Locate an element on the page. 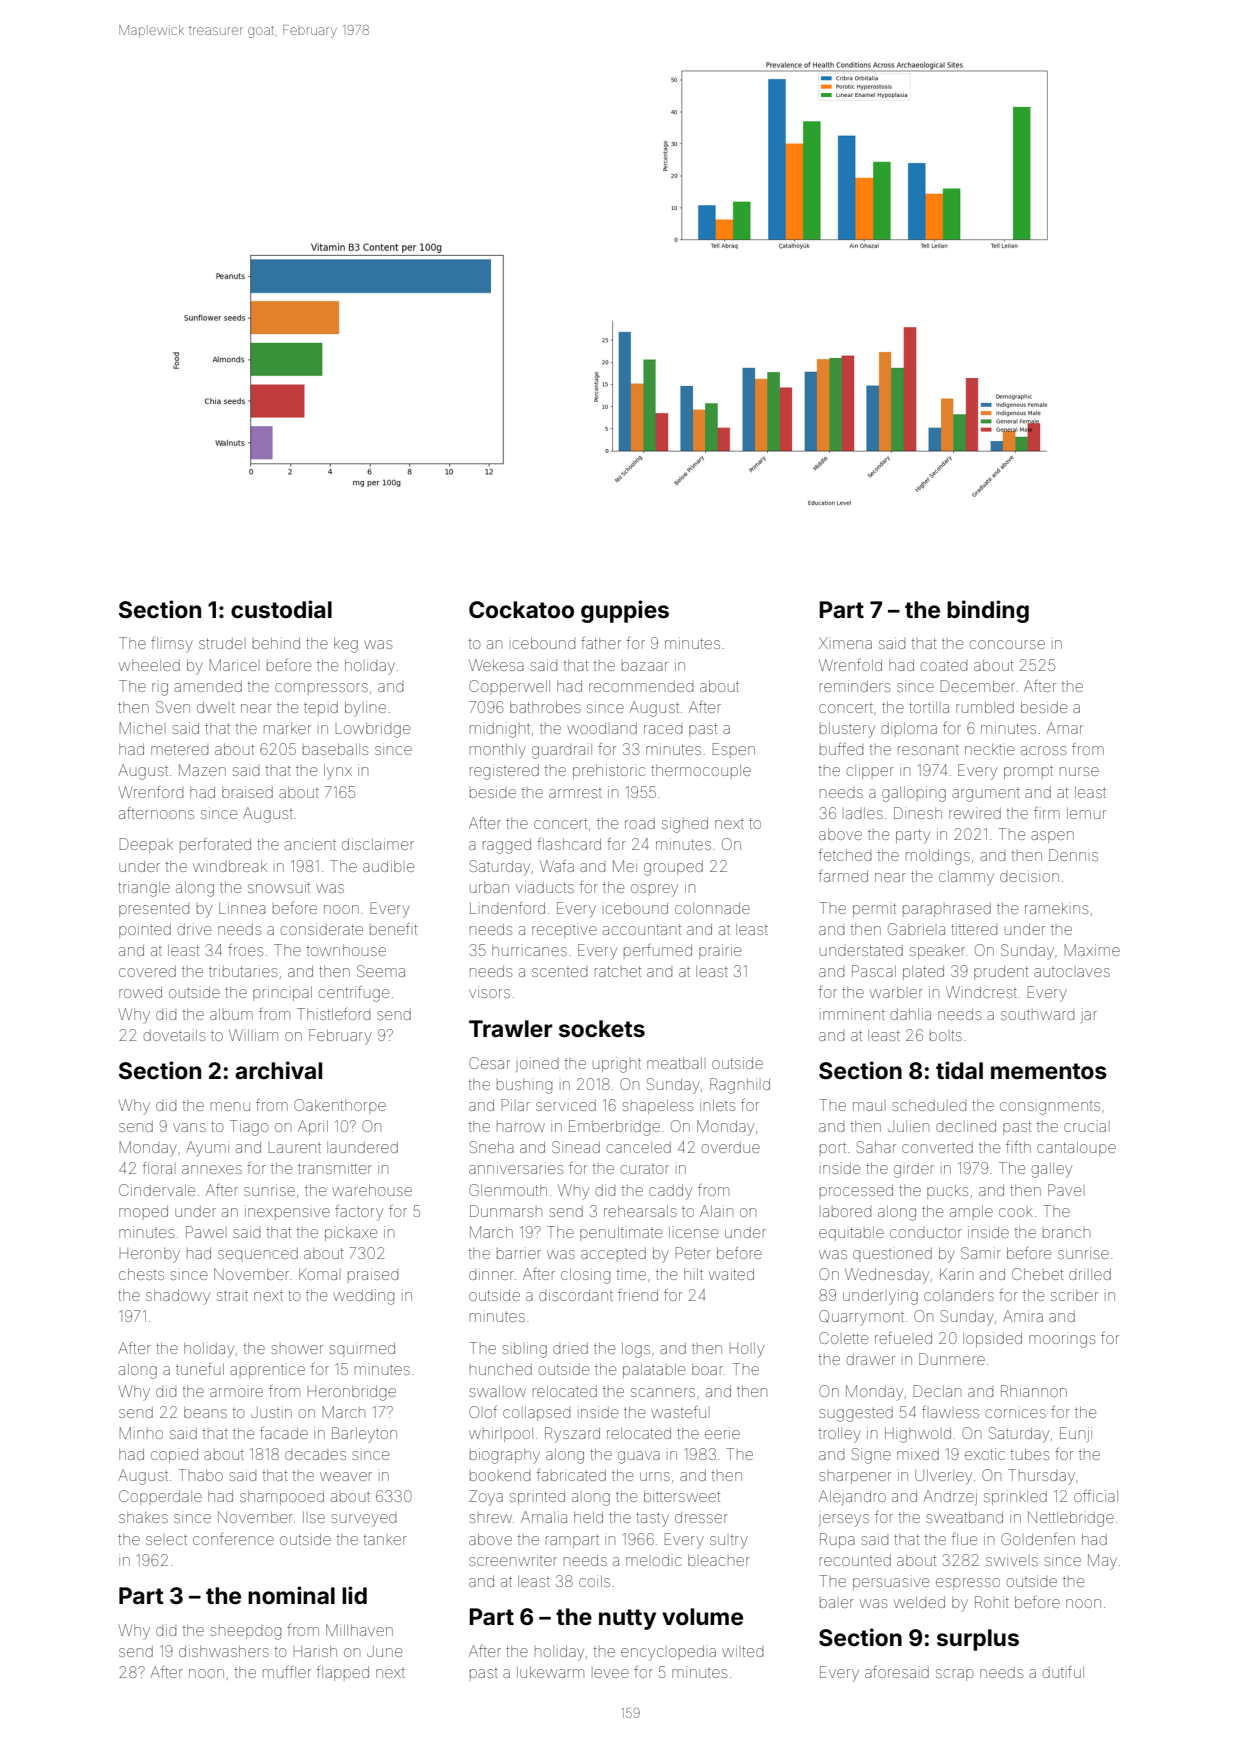 The height and width of the document is (1754, 1240). guppies is located at coordinates (625, 611).
